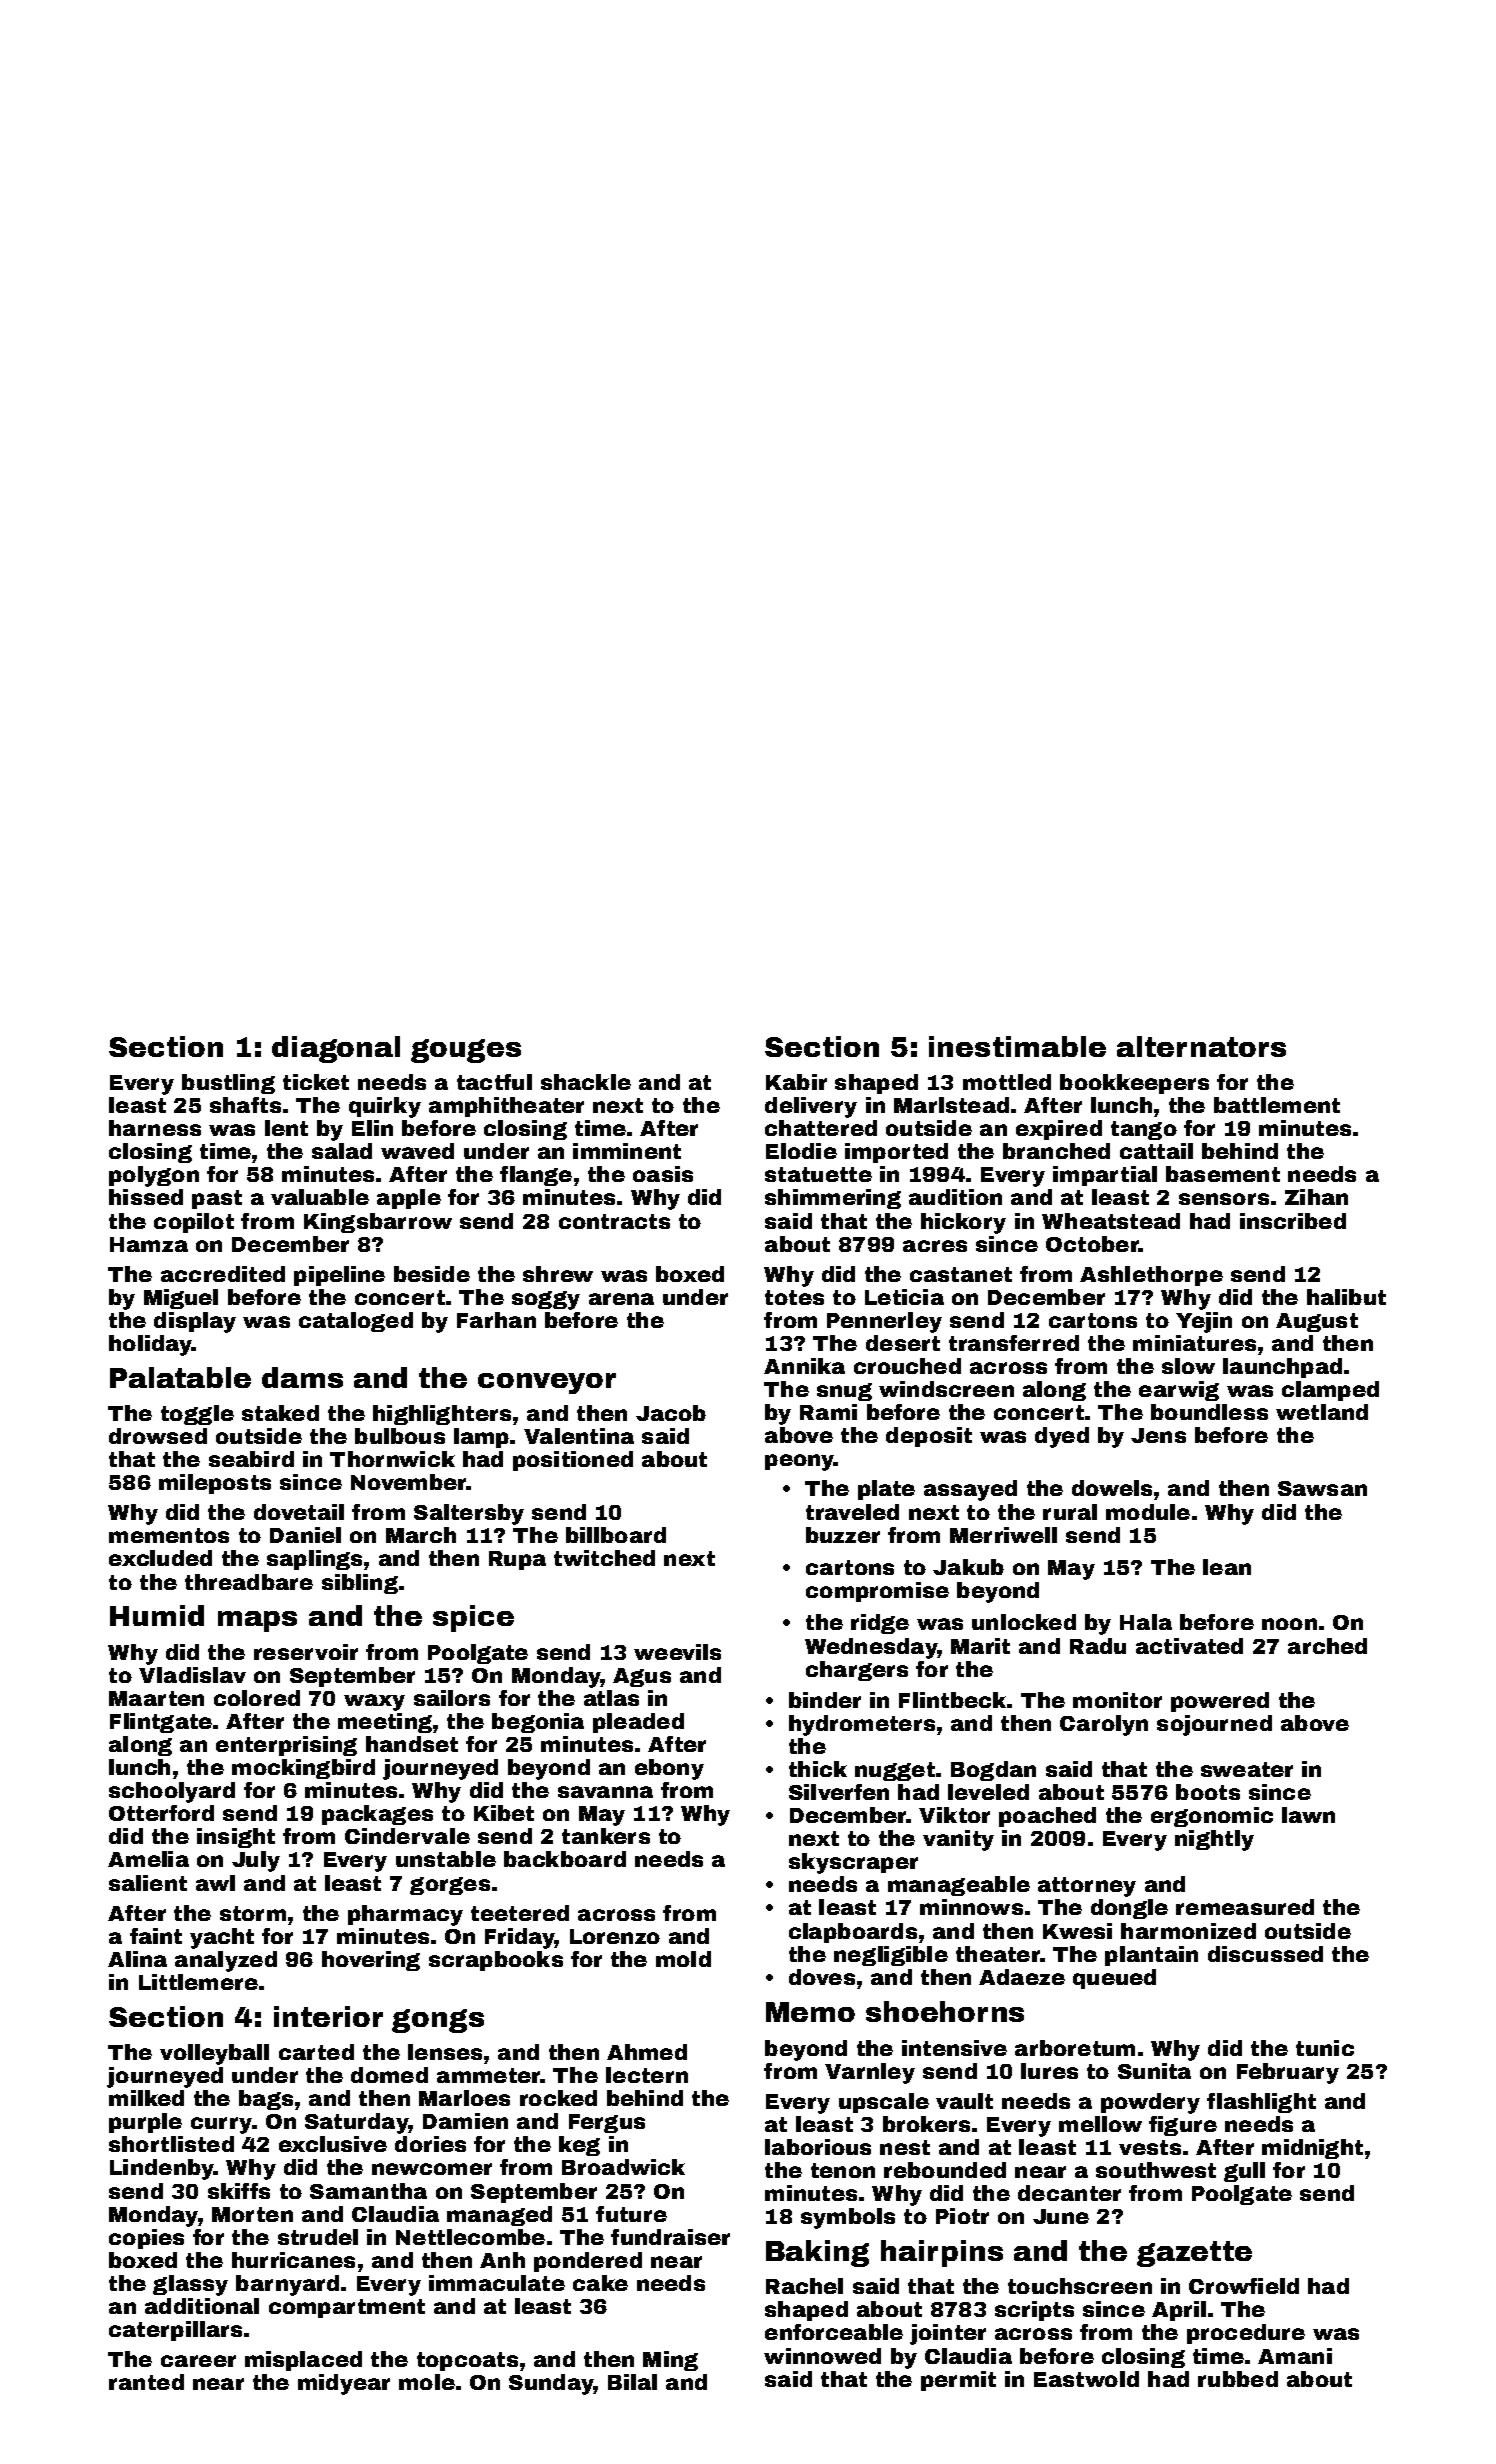 The image size is (1496, 2464). Describe the element at coordinates (1003, 1535) in the document. I see `Merriwell` at that location.
